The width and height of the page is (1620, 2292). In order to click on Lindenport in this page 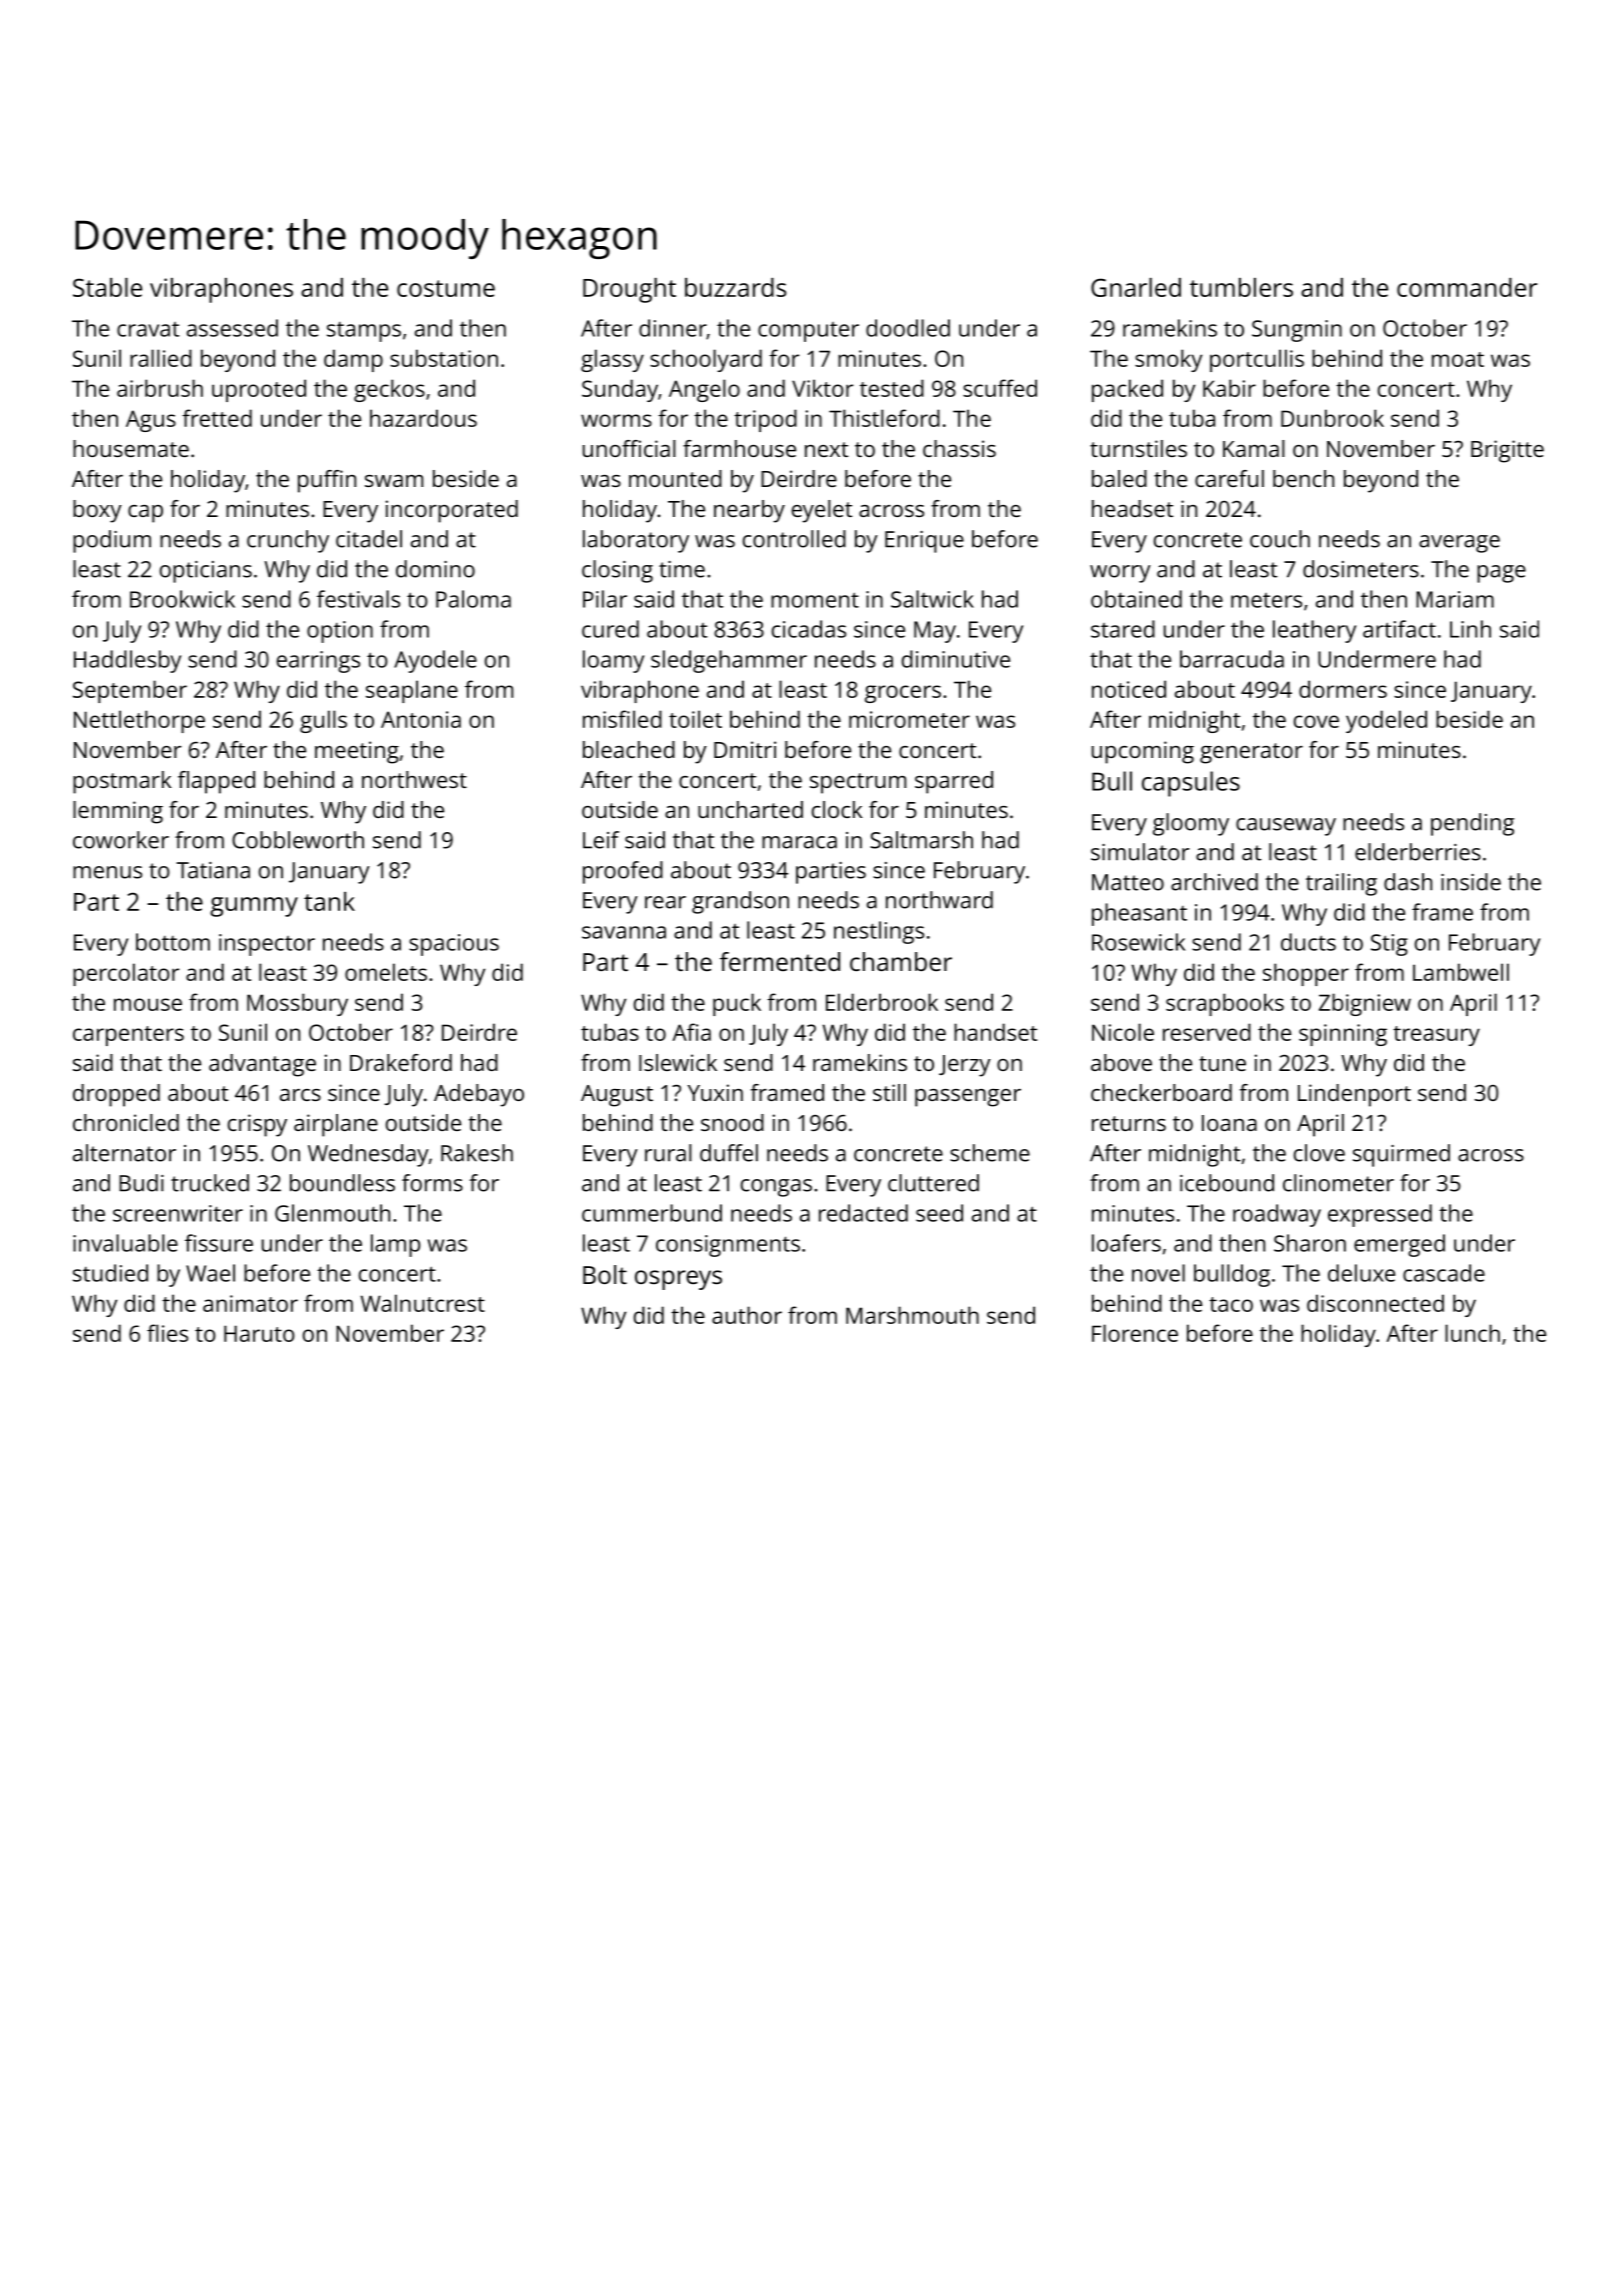, I will do `click(1354, 1095)`.
